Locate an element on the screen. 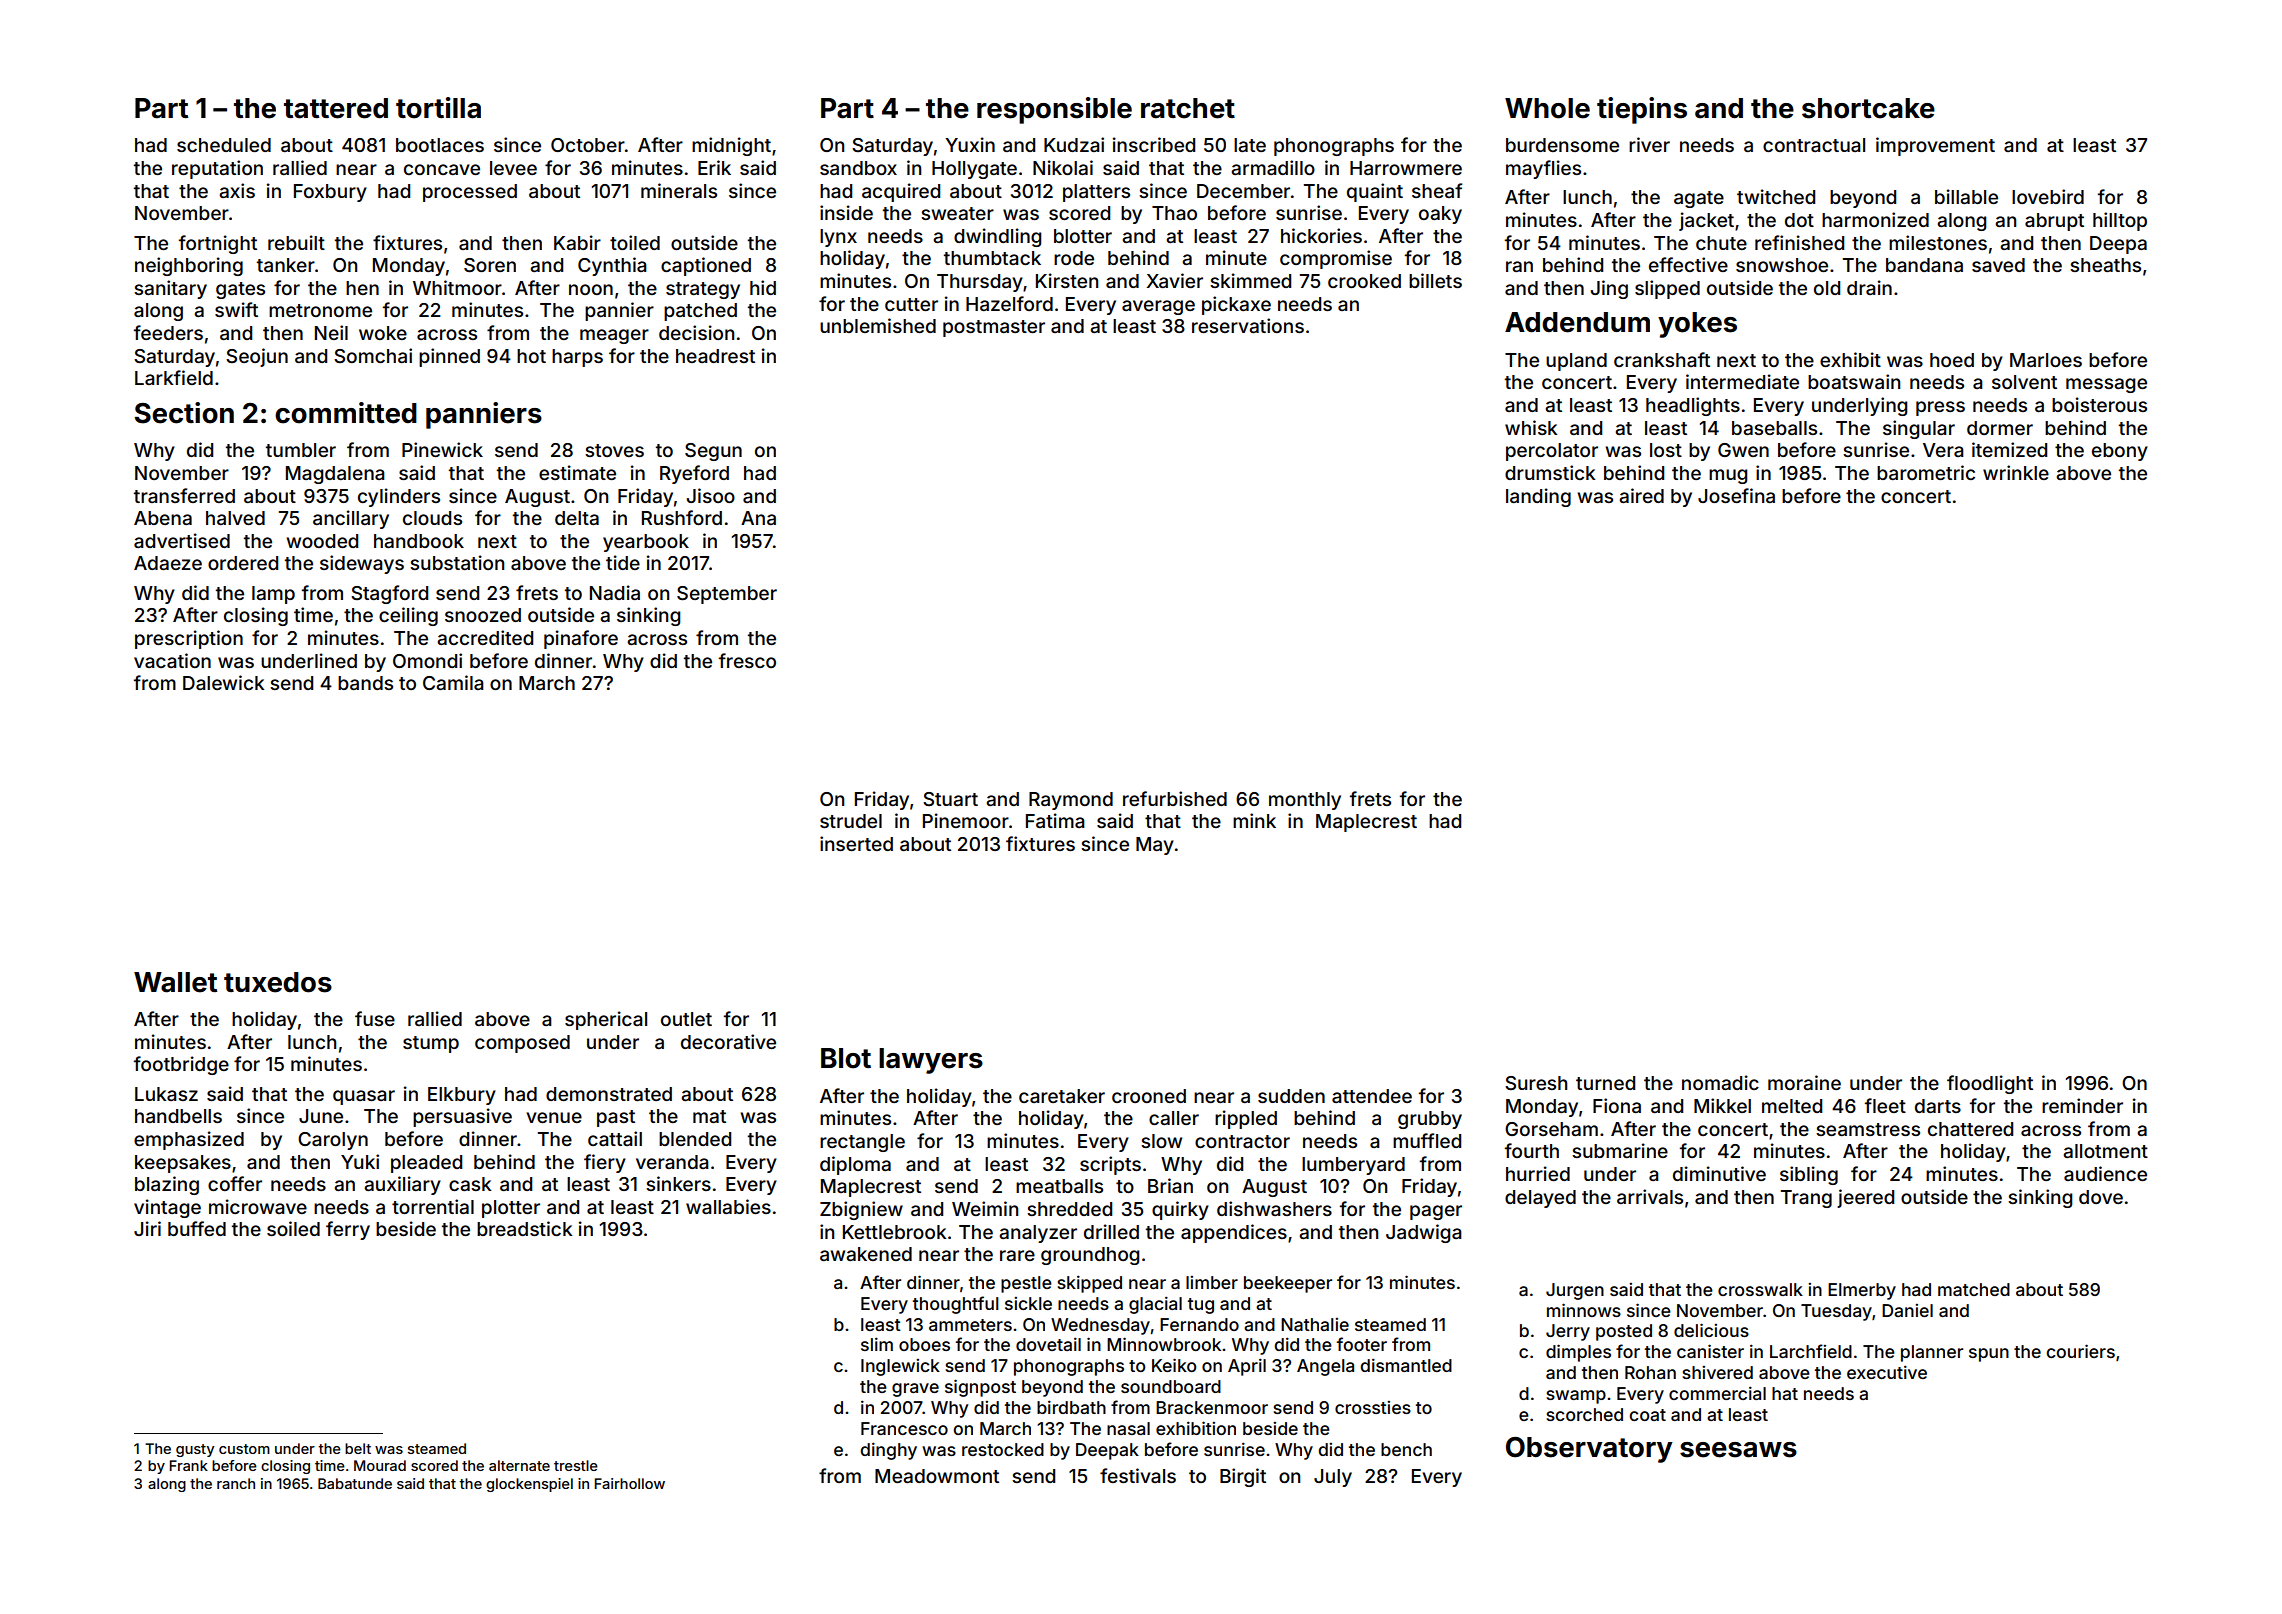 The height and width of the screenshot is (1614, 2282). seesaws is located at coordinates (1738, 1450).
